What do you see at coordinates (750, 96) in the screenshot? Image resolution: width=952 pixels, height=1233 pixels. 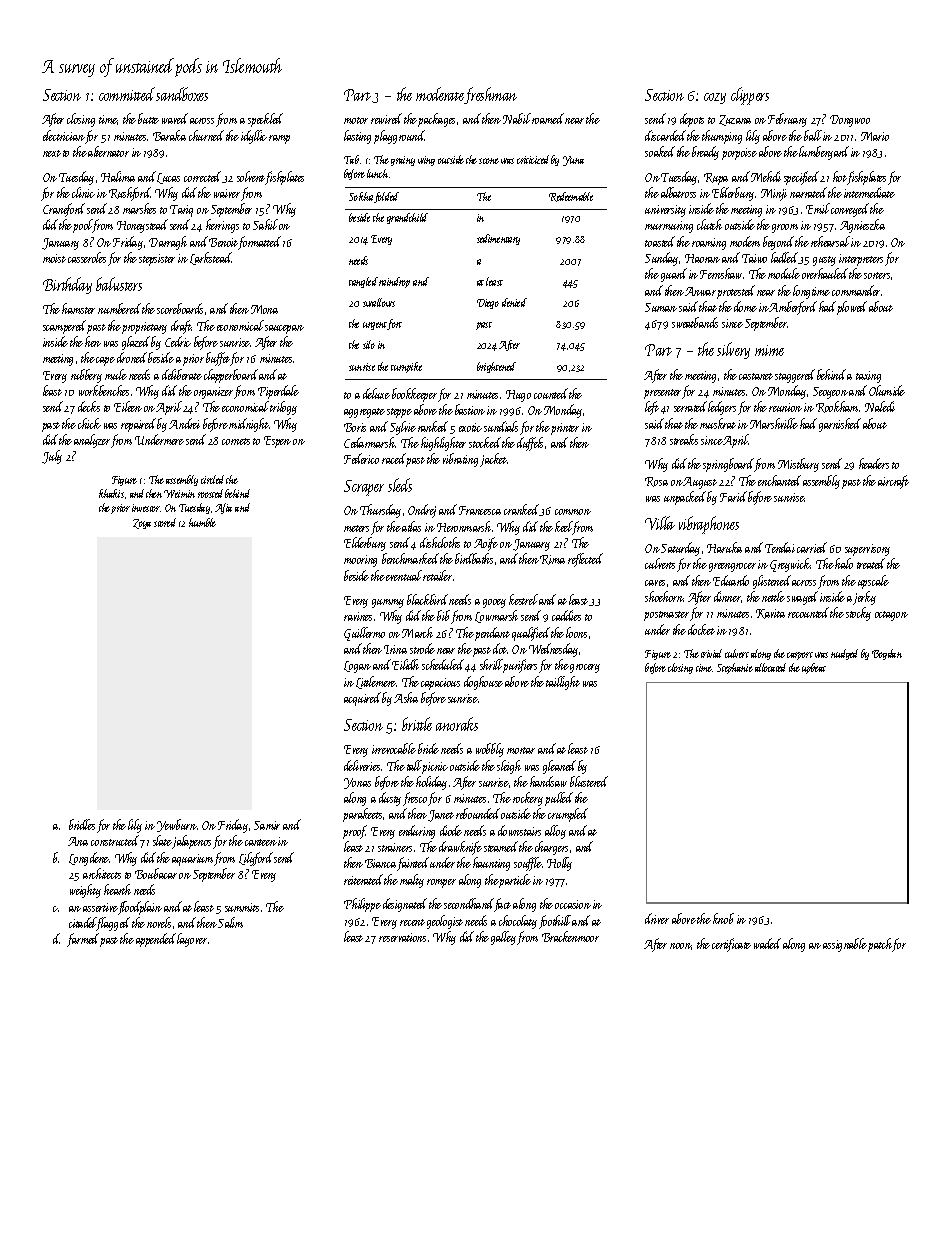 I see `clippers` at bounding box center [750, 96].
